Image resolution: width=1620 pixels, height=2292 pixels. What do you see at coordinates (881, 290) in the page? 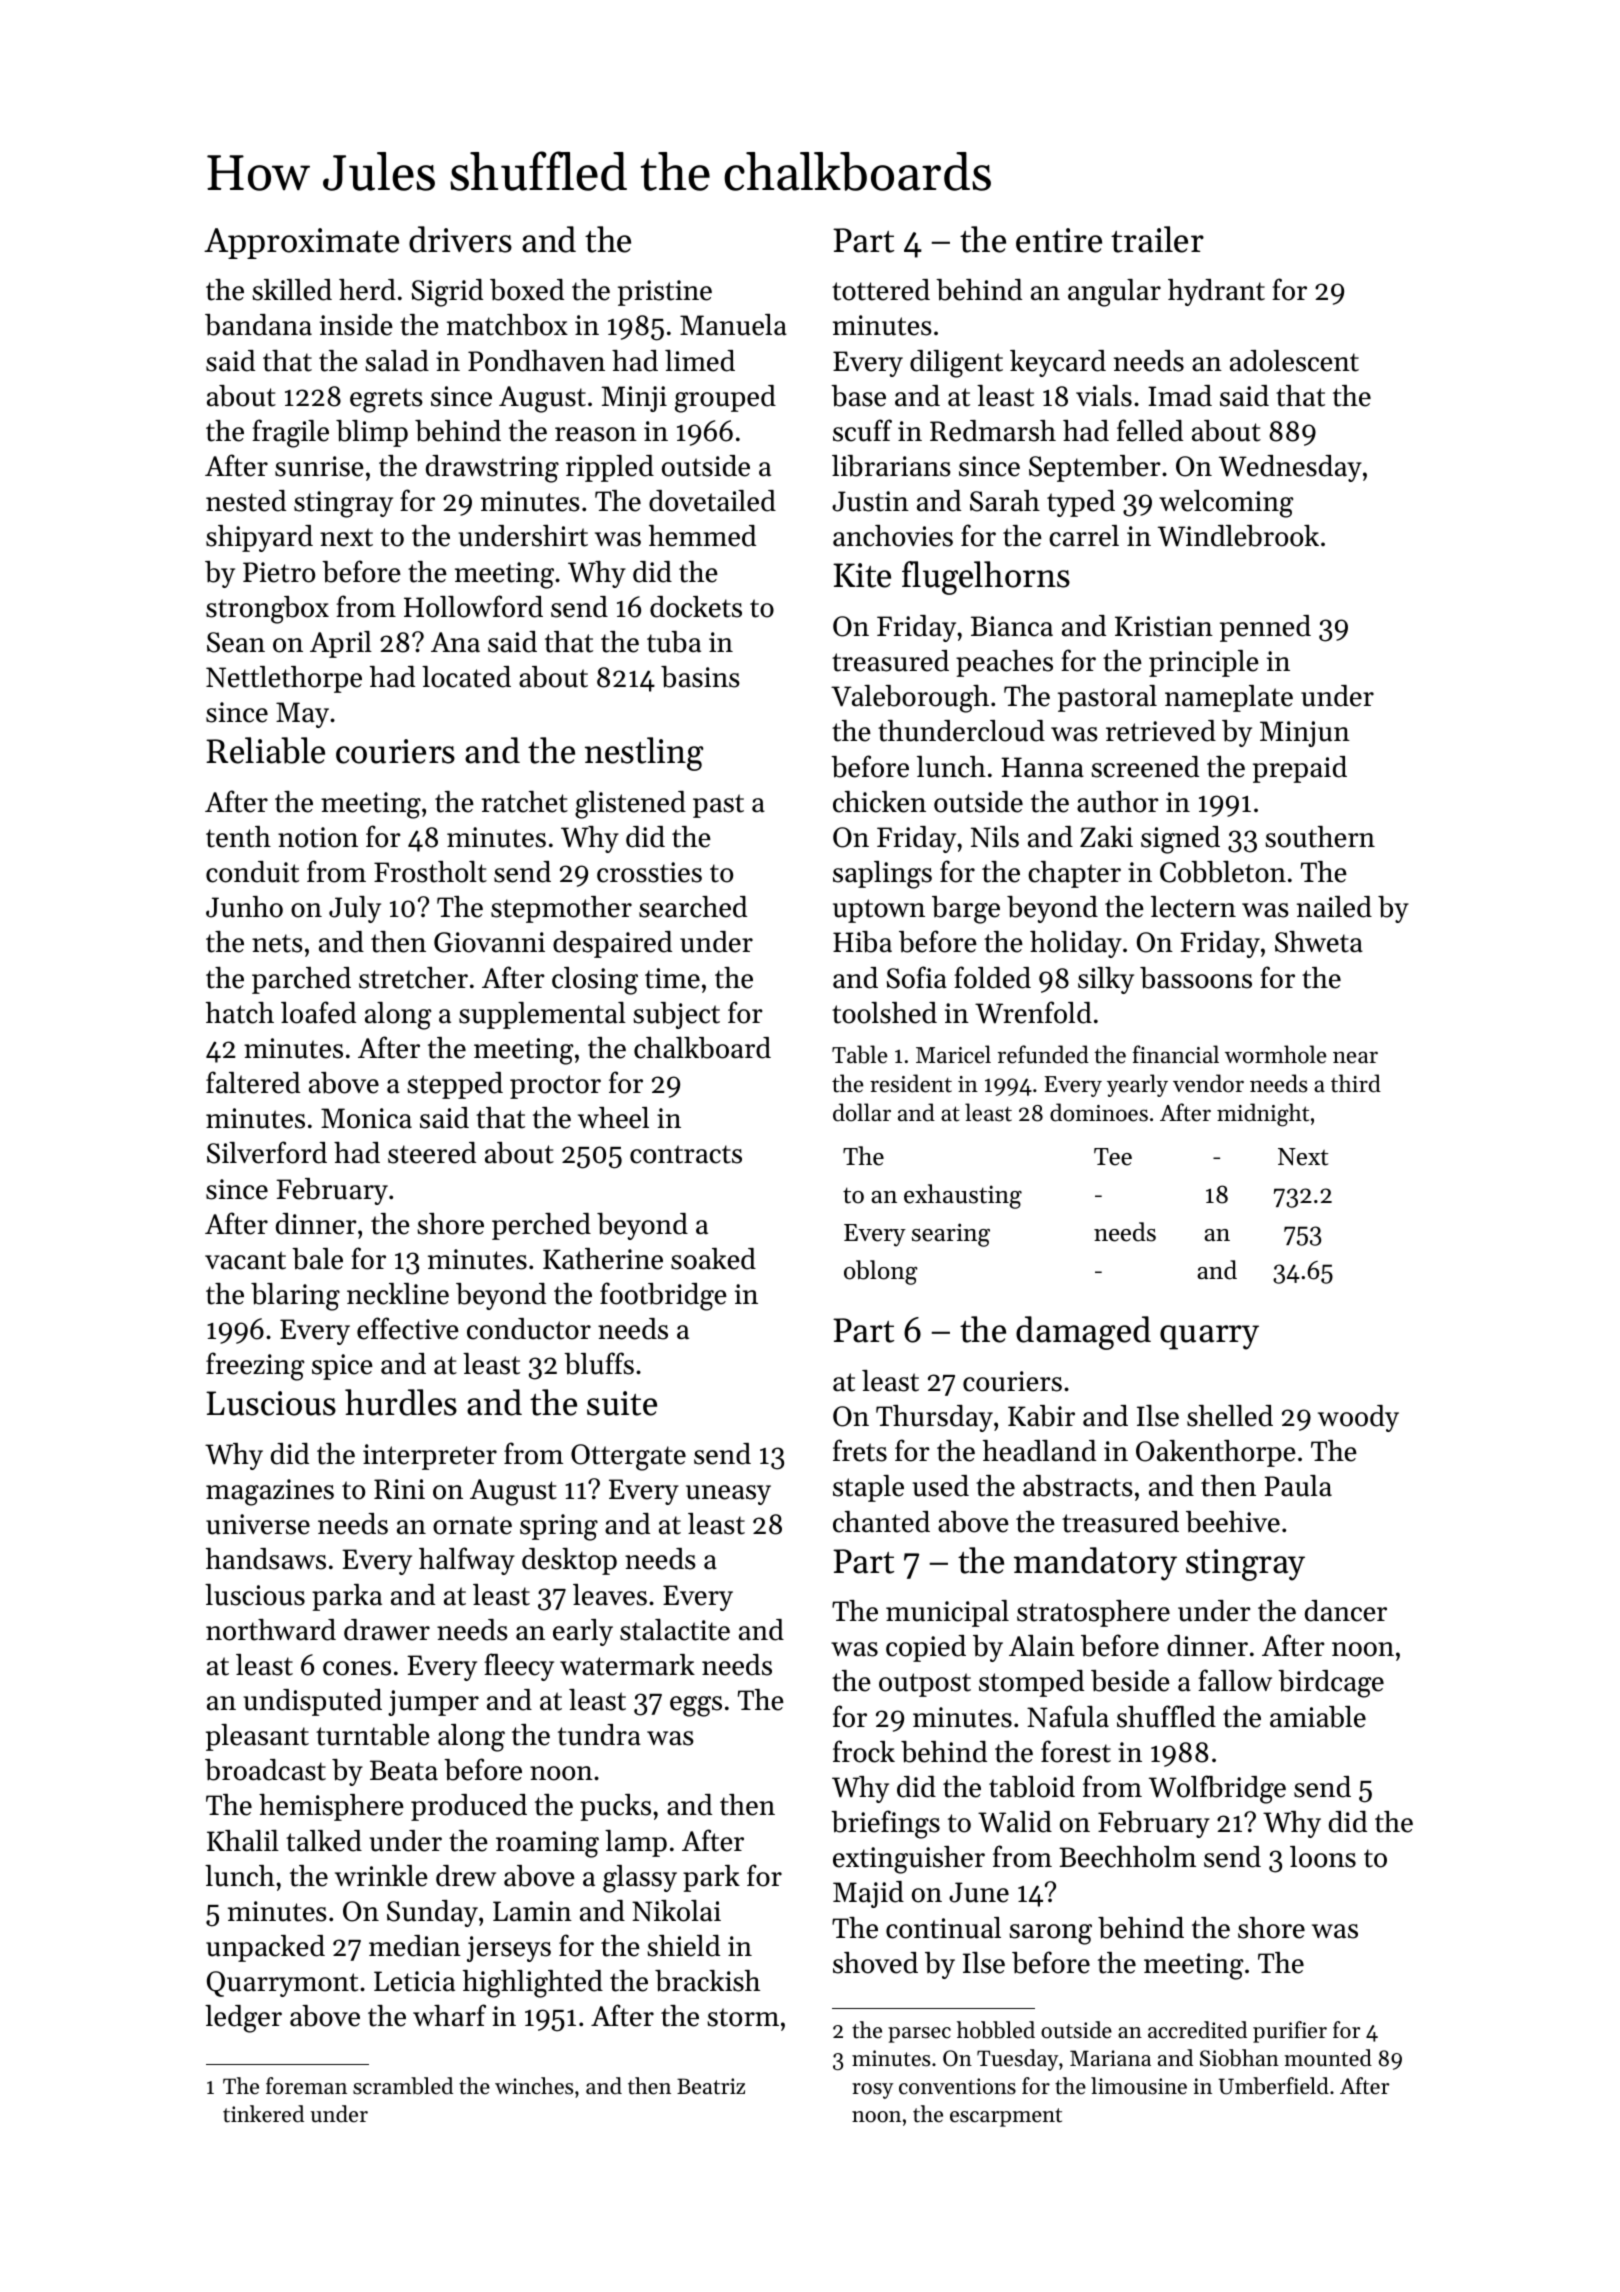
I see `tottered` at bounding box center [881, 290].
